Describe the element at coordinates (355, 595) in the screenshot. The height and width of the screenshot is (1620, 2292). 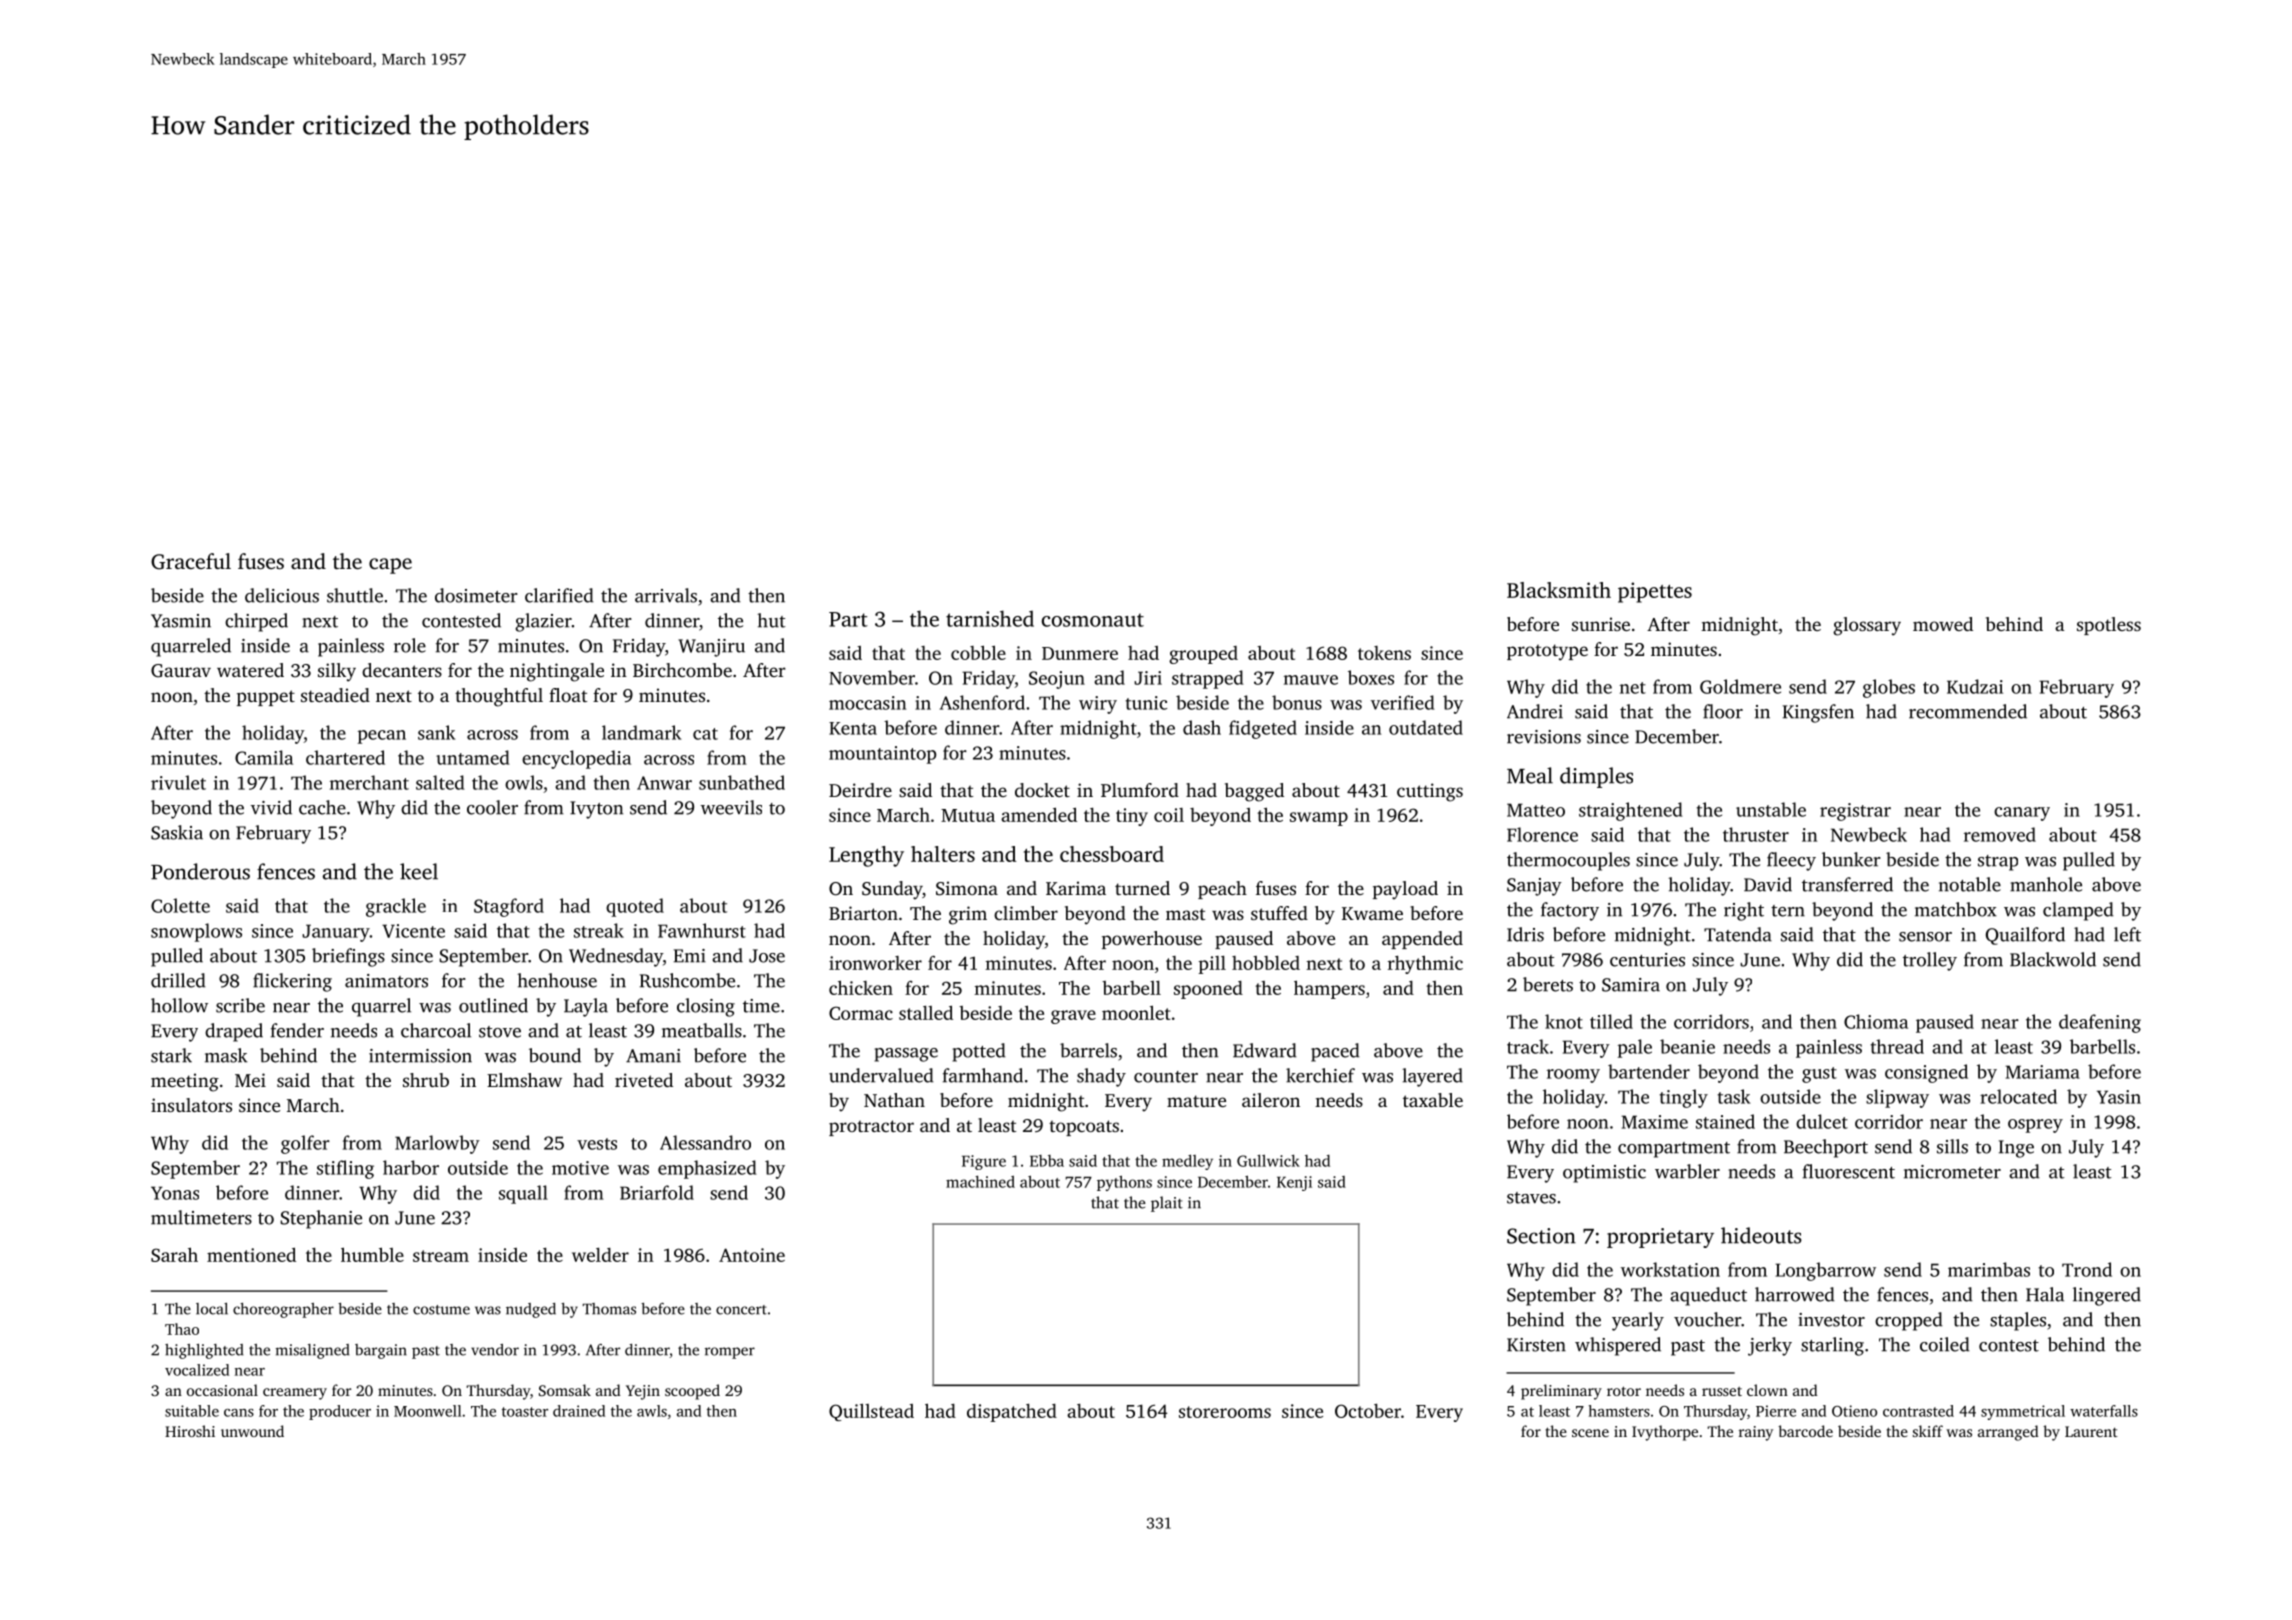
I see `shuttle` at that location.
